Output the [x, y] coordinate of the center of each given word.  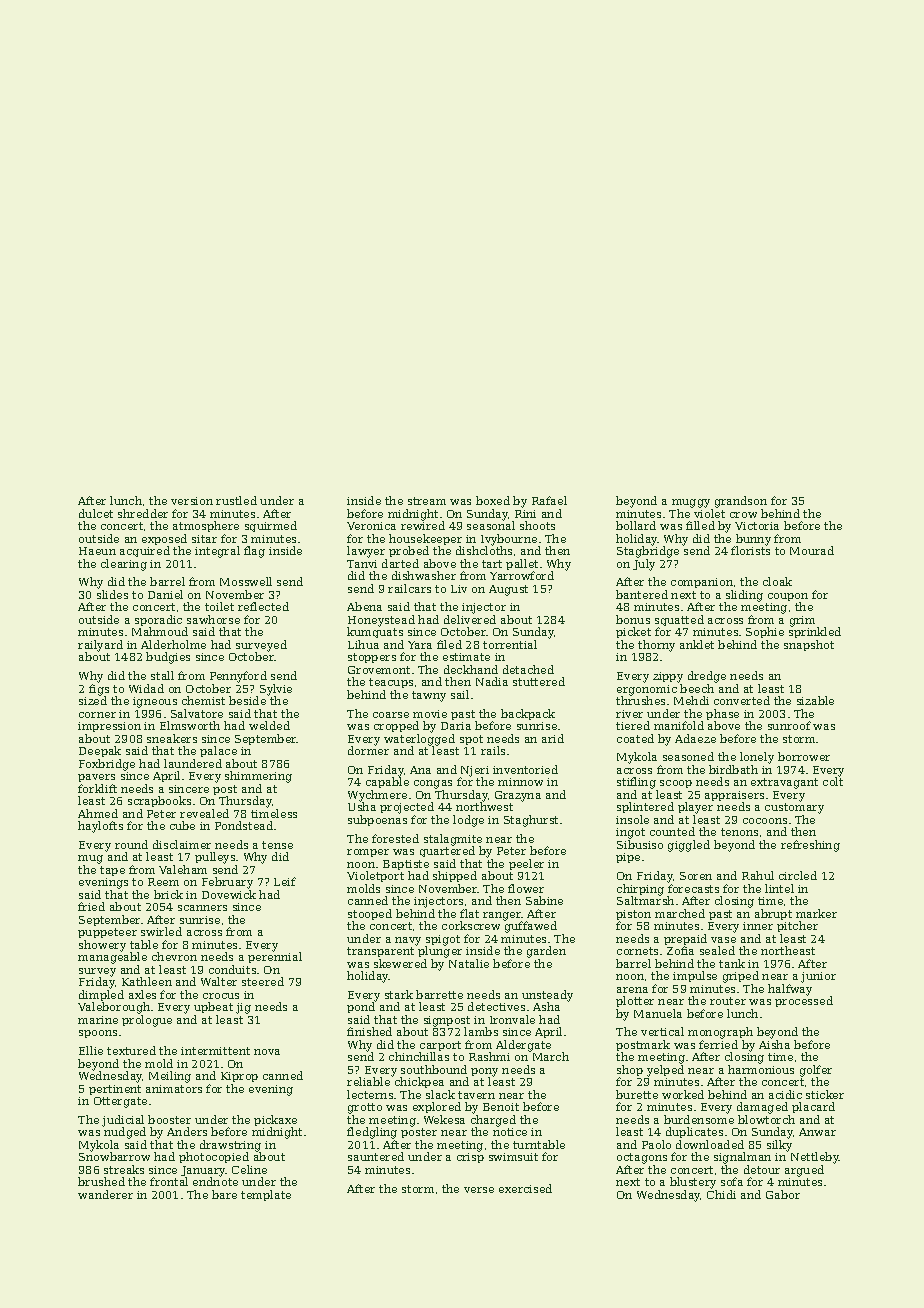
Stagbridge [648, 552]
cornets [637, 951]
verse [479, 1190]
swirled [161, 931]
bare [224, 1194]
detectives [496, 1006]
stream [427, 501]
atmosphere [206, 526]
